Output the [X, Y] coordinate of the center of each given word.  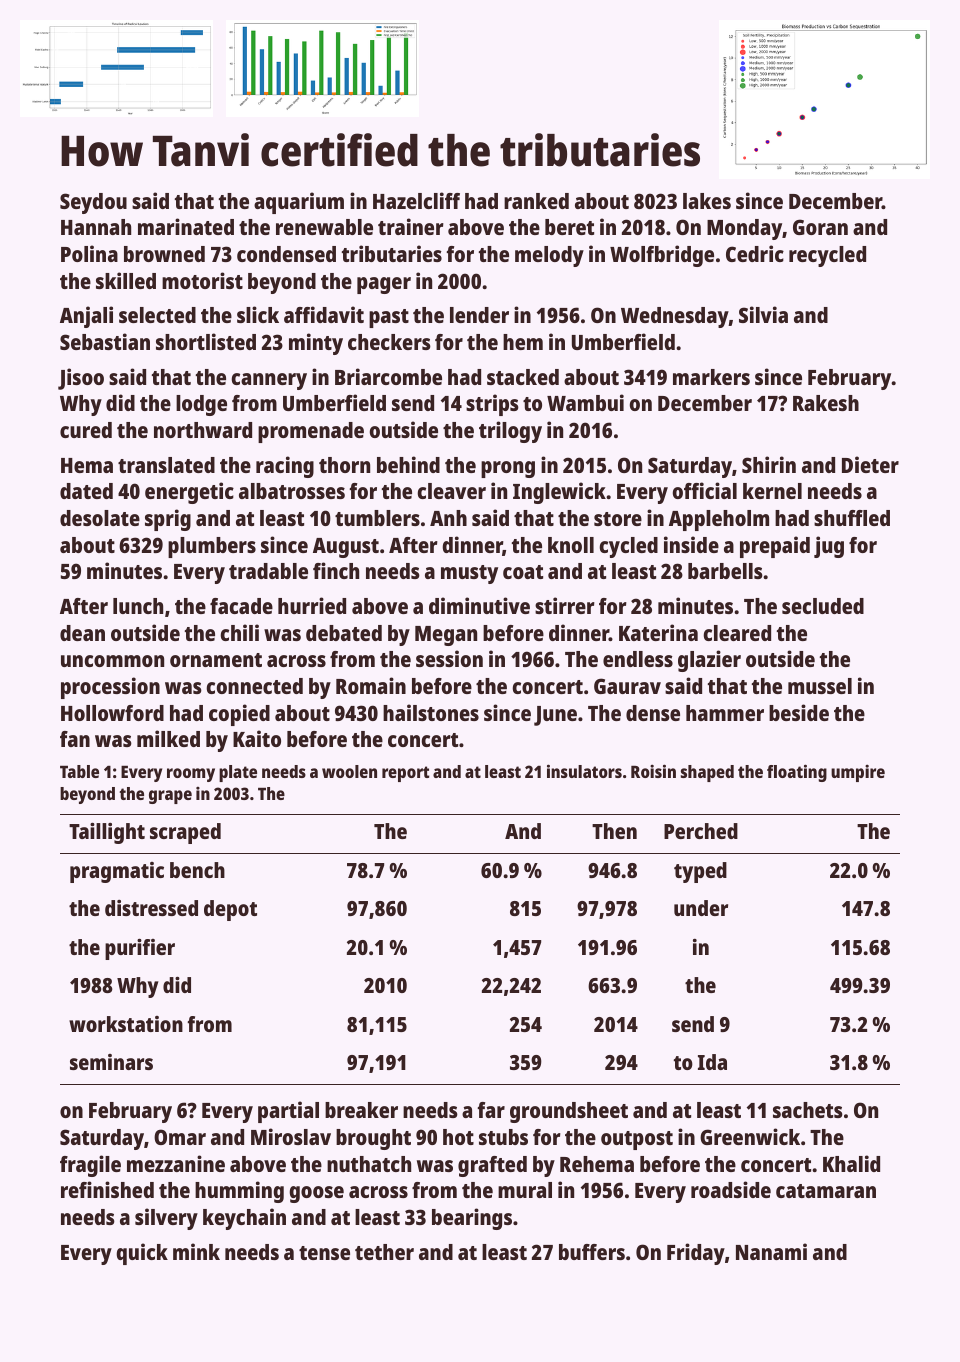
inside [691, 544]
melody [549, 256]
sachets [808, 1110]
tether [384, 1252]
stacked [523, 377]
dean [82, 633]
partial [288, 1112]
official [705, 490]
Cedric [755, 253]
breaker [361, 1110]
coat [523, 572]
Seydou [93, 203]
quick [142, 1254]
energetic [189, 493]
